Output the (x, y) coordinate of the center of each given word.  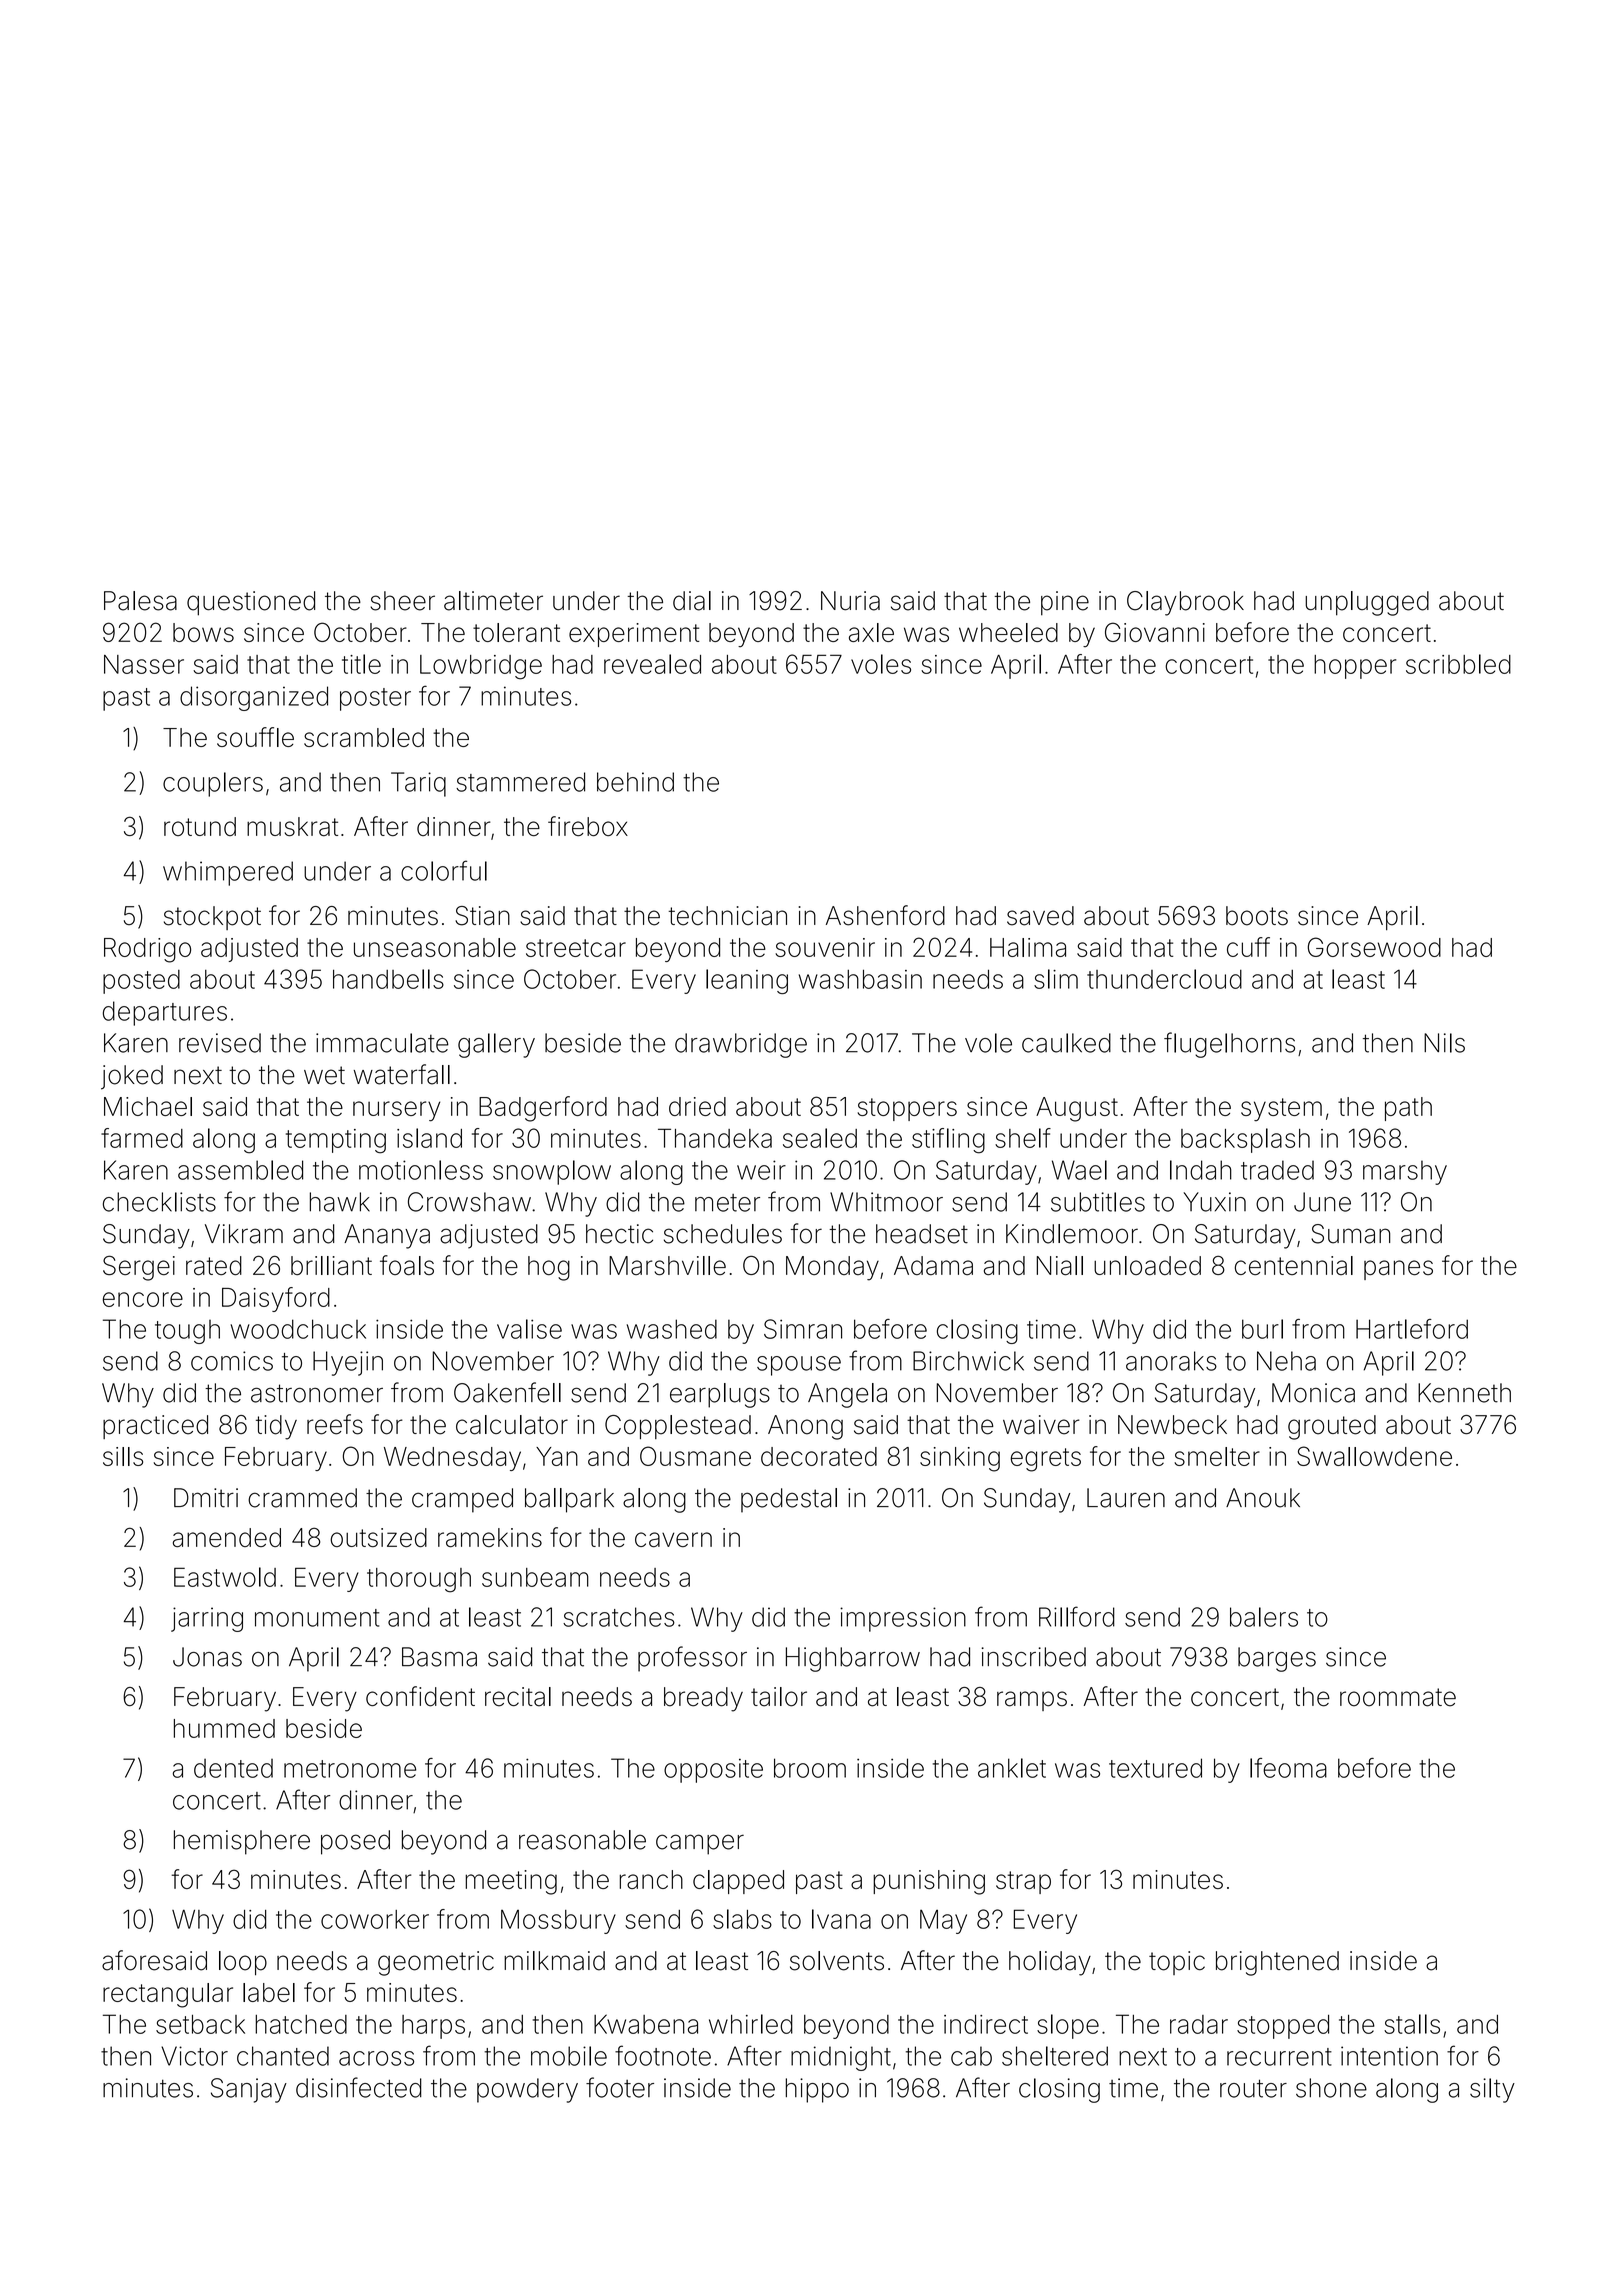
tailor (779, 1697)
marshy (1405, 1172)
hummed (224, 1728)
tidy (276, 1427)
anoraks (1171, 1361)
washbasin (860, 979)
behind (635, 782)
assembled (240, 1170)
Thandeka (715, 1138)
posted (141, 982)
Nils (1444, 1043)
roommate (1398, 1697)
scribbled (1458, 664)
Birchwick (968, 1361)
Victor (194, 2056)
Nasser (144, 664)
